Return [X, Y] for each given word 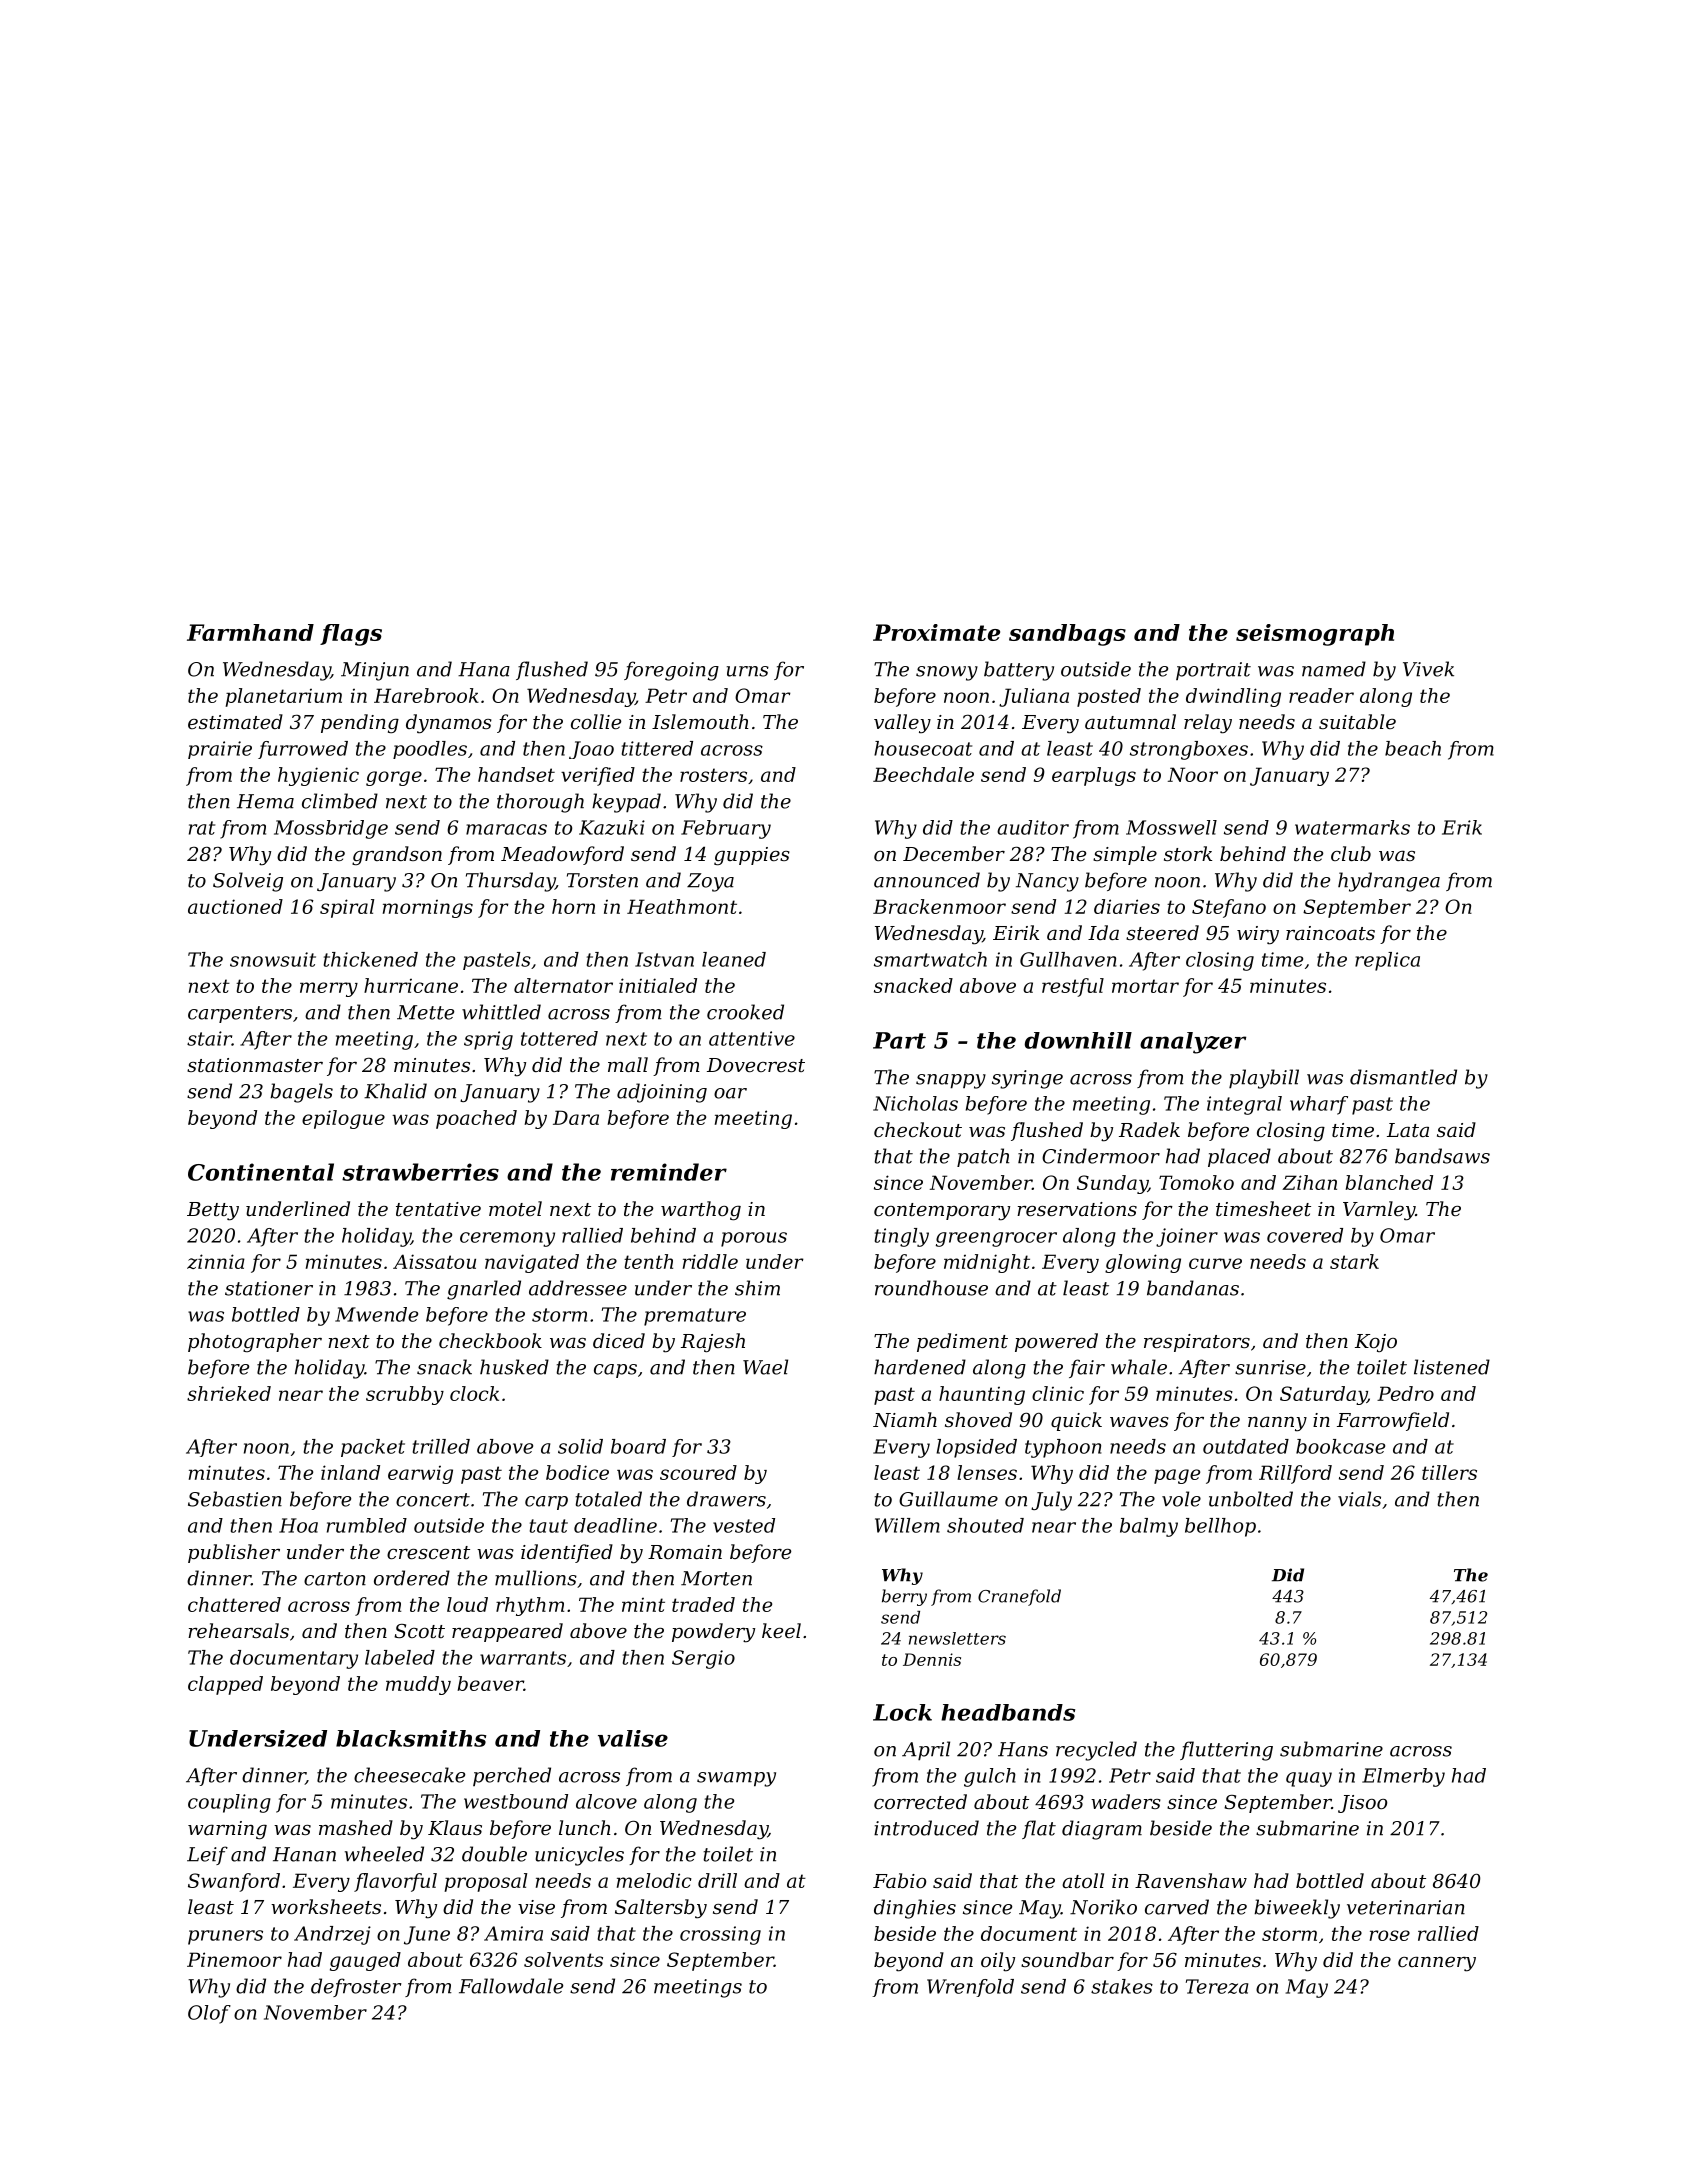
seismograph [1315, 635]
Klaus [455, 1827]
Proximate [936, 632]
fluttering [1226, 1751]
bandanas [1193, 1288]
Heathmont [682, 906]
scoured [698, 1472]
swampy [736, 1779]
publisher [234, 1553]
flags [351, 635]
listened [1452, 1367]
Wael [765, 1367]
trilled [441, 1446]
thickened [371, 959]
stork [1188, 853]
